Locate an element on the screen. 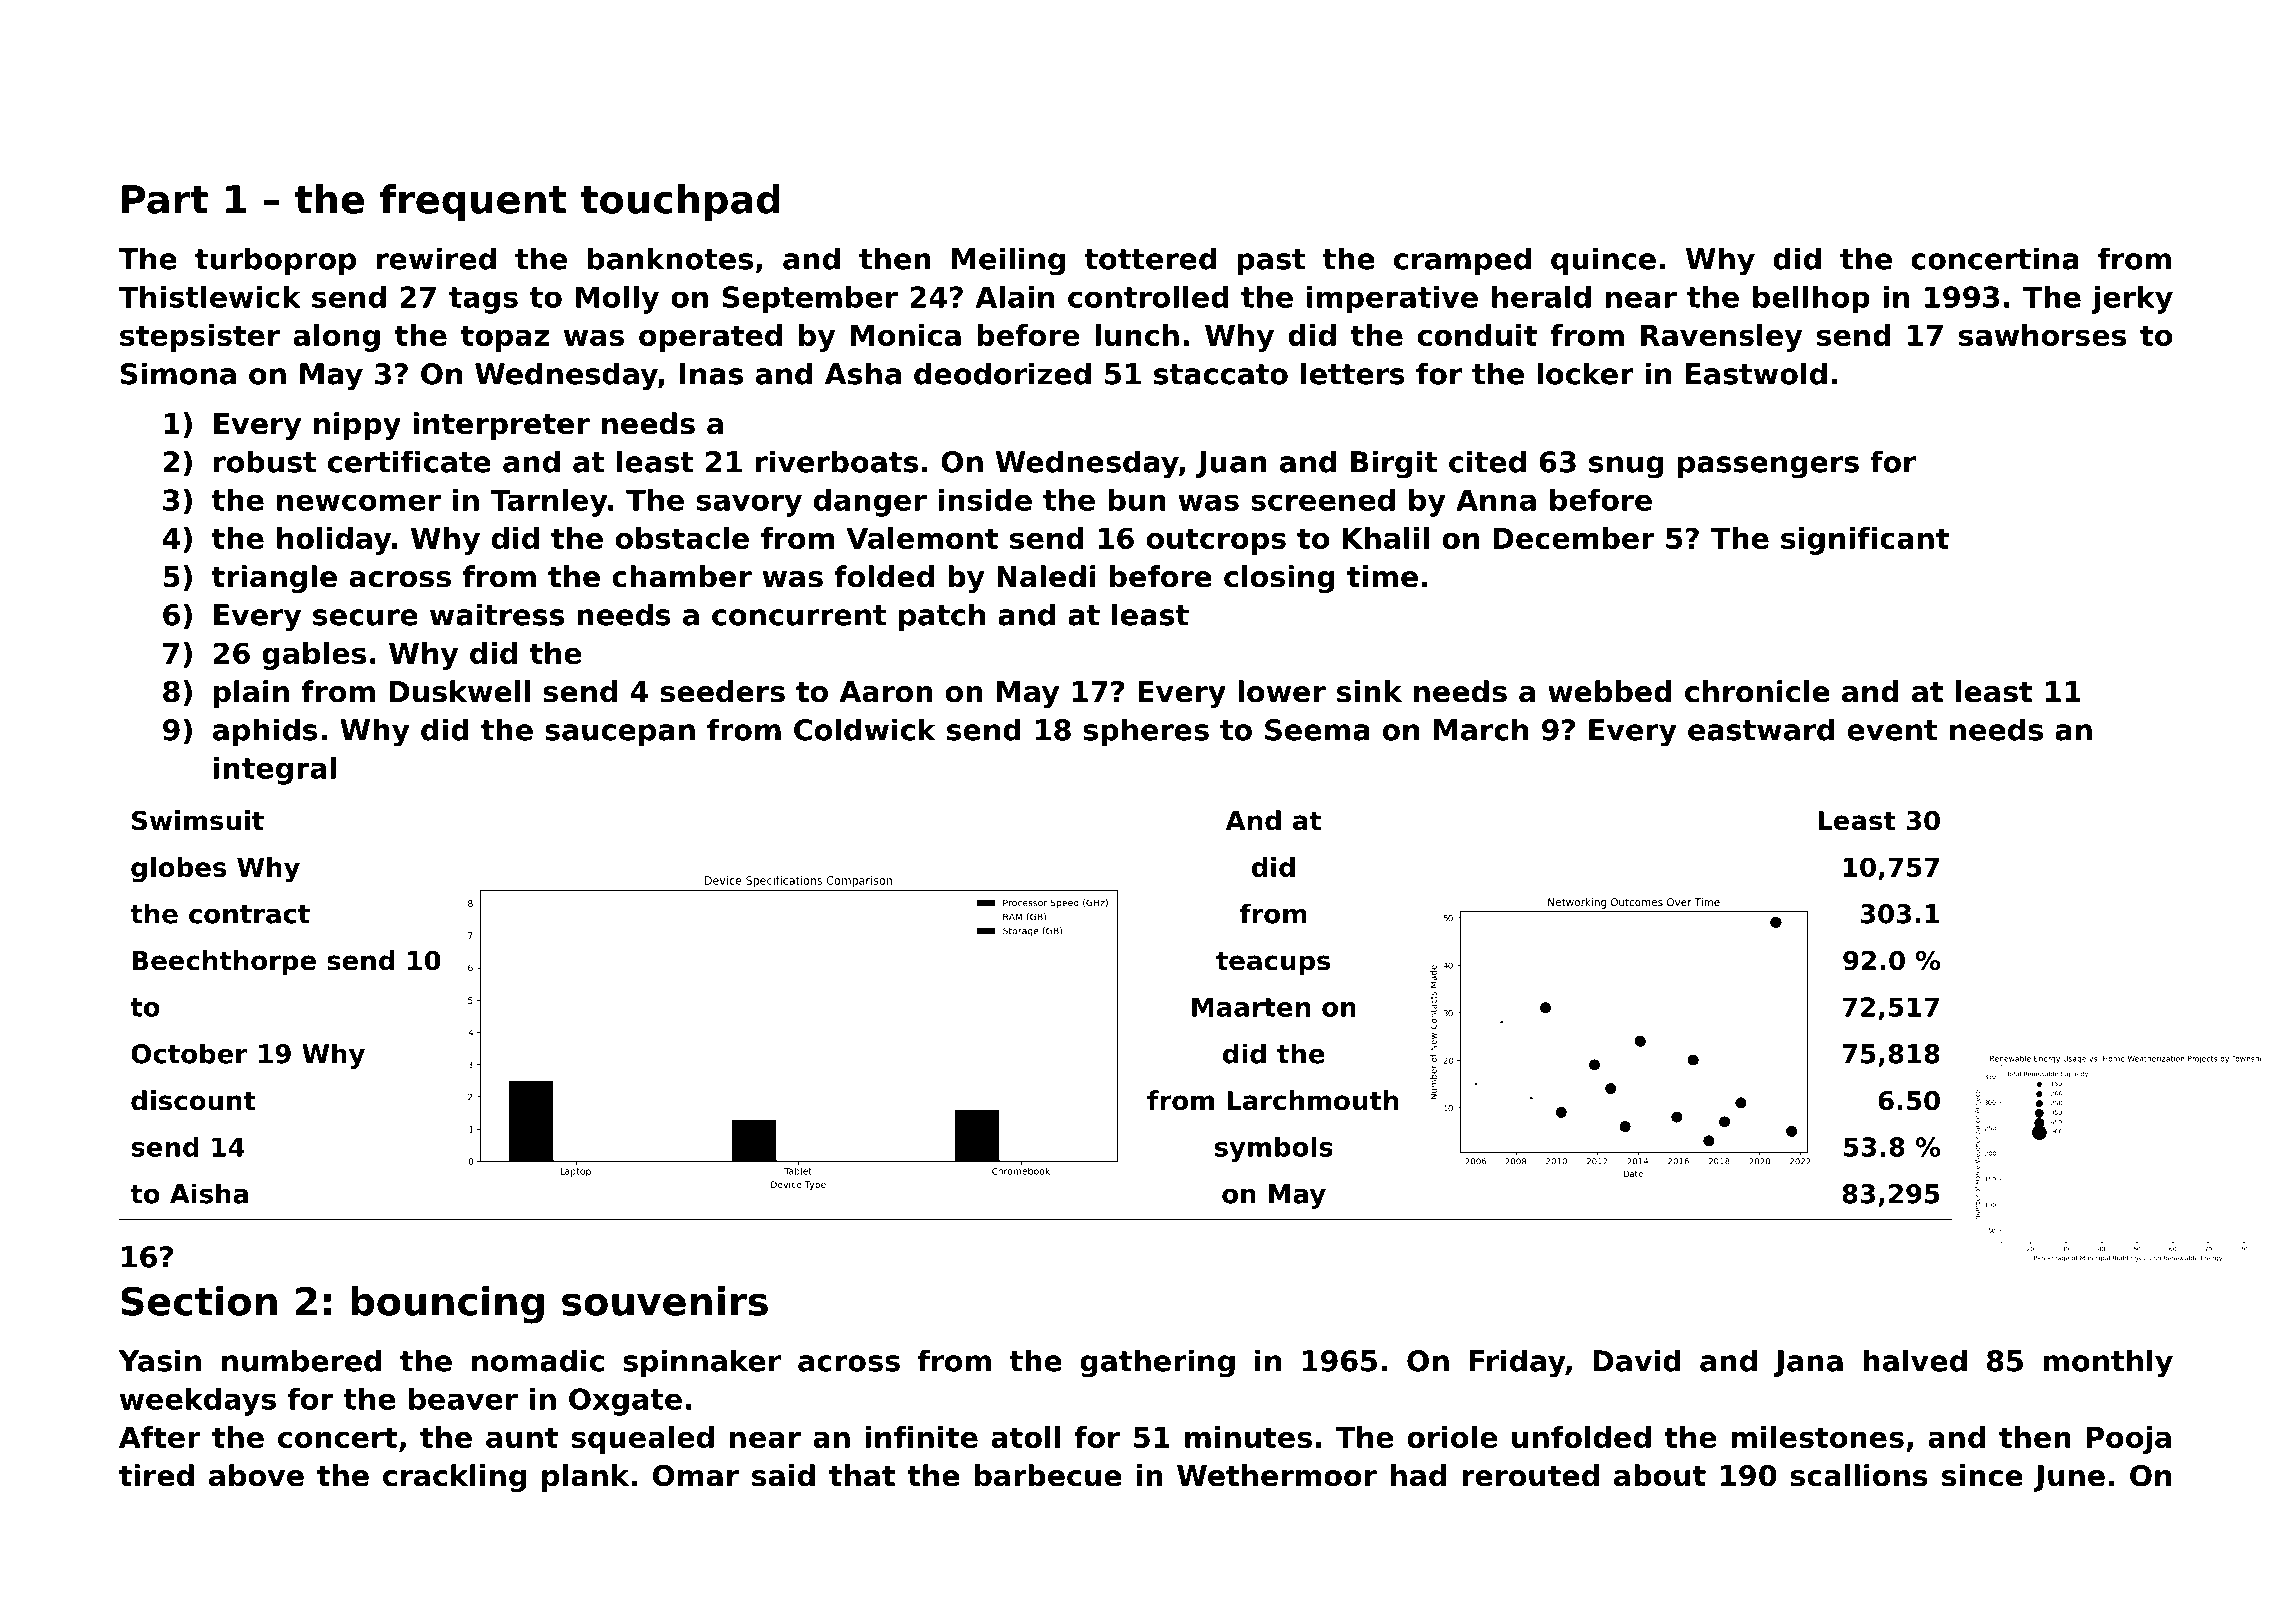  turboprop is located at coordinates (275, 261).
